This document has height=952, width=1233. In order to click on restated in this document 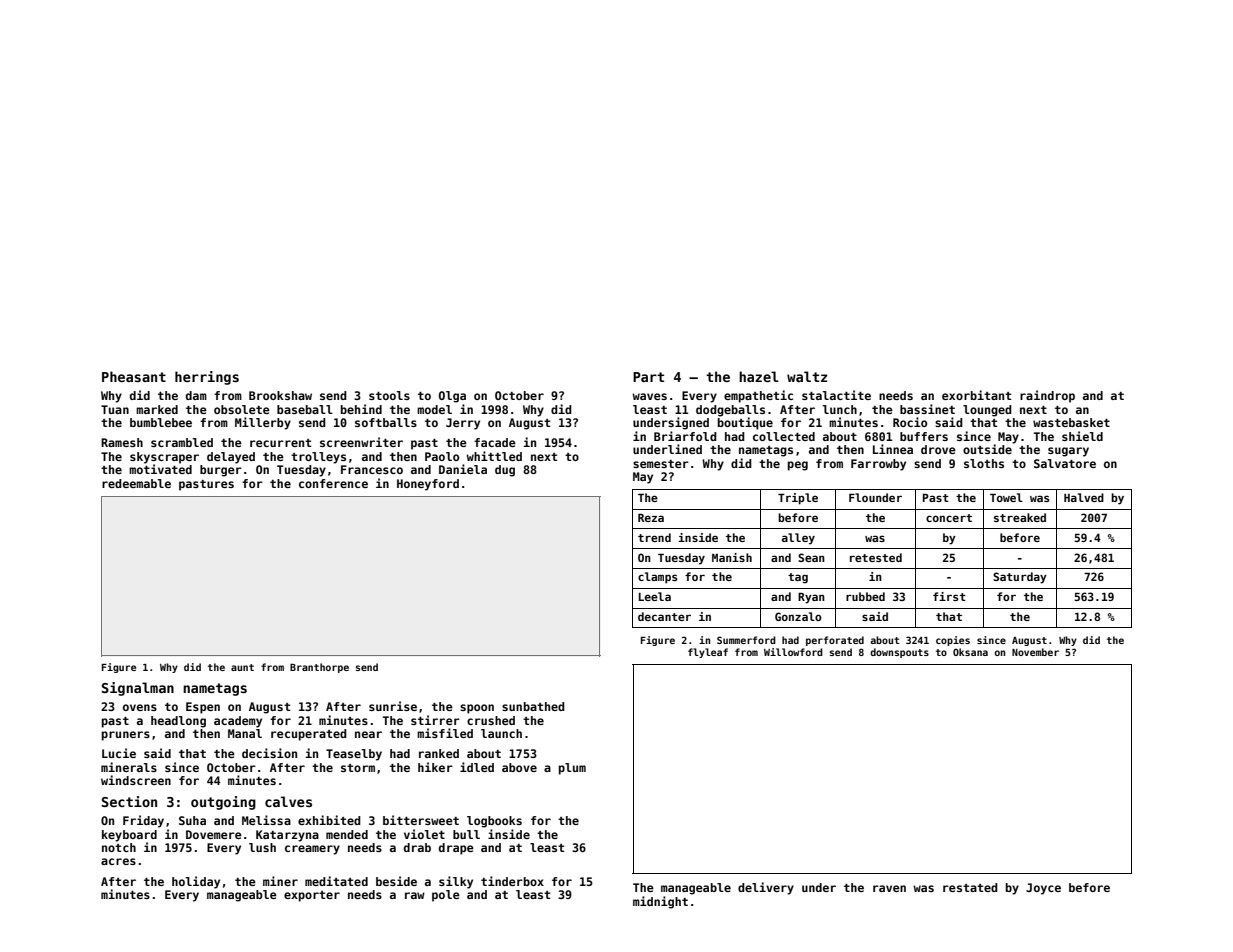, I will do `click(970, 887)`.
